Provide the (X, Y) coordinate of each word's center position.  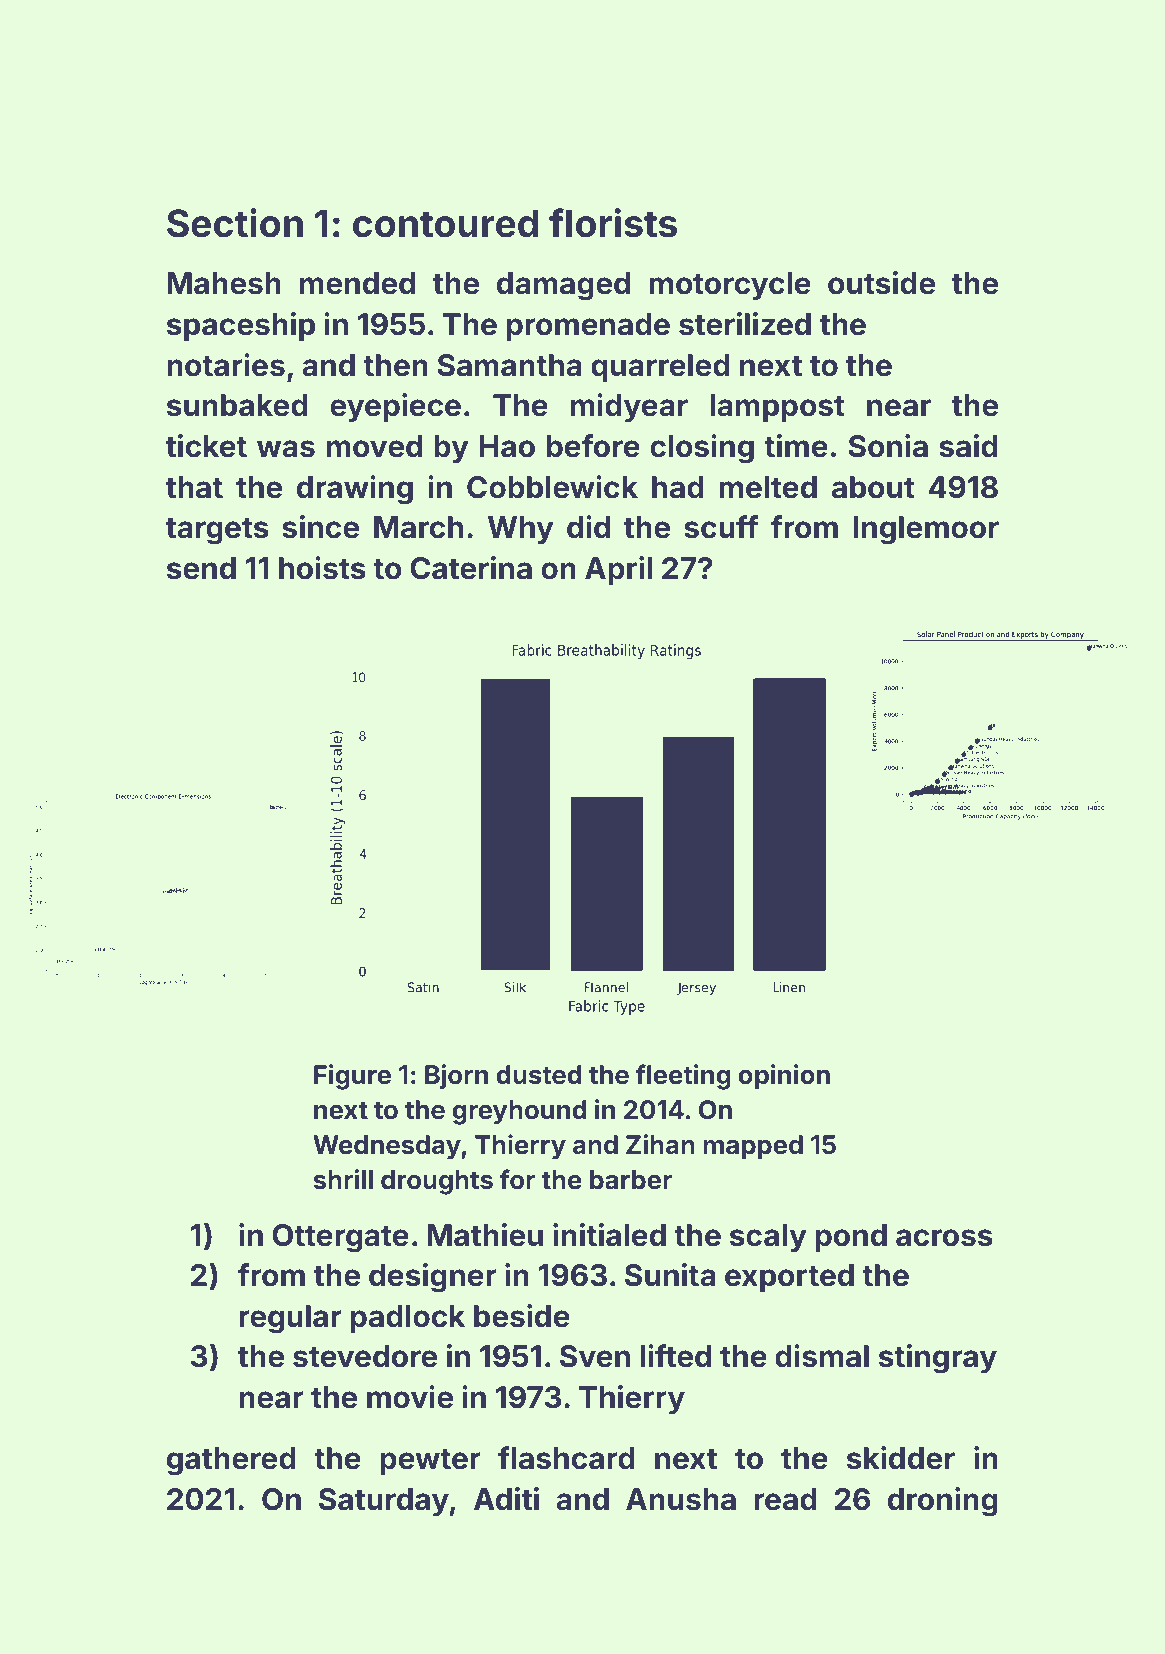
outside (881, 283)
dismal (822, 1356)
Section (235, 223)
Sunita (670, 1275)
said (968, 446)
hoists (322, 568)
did (588, 527)
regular (290, 1319)
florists (613, 223)
